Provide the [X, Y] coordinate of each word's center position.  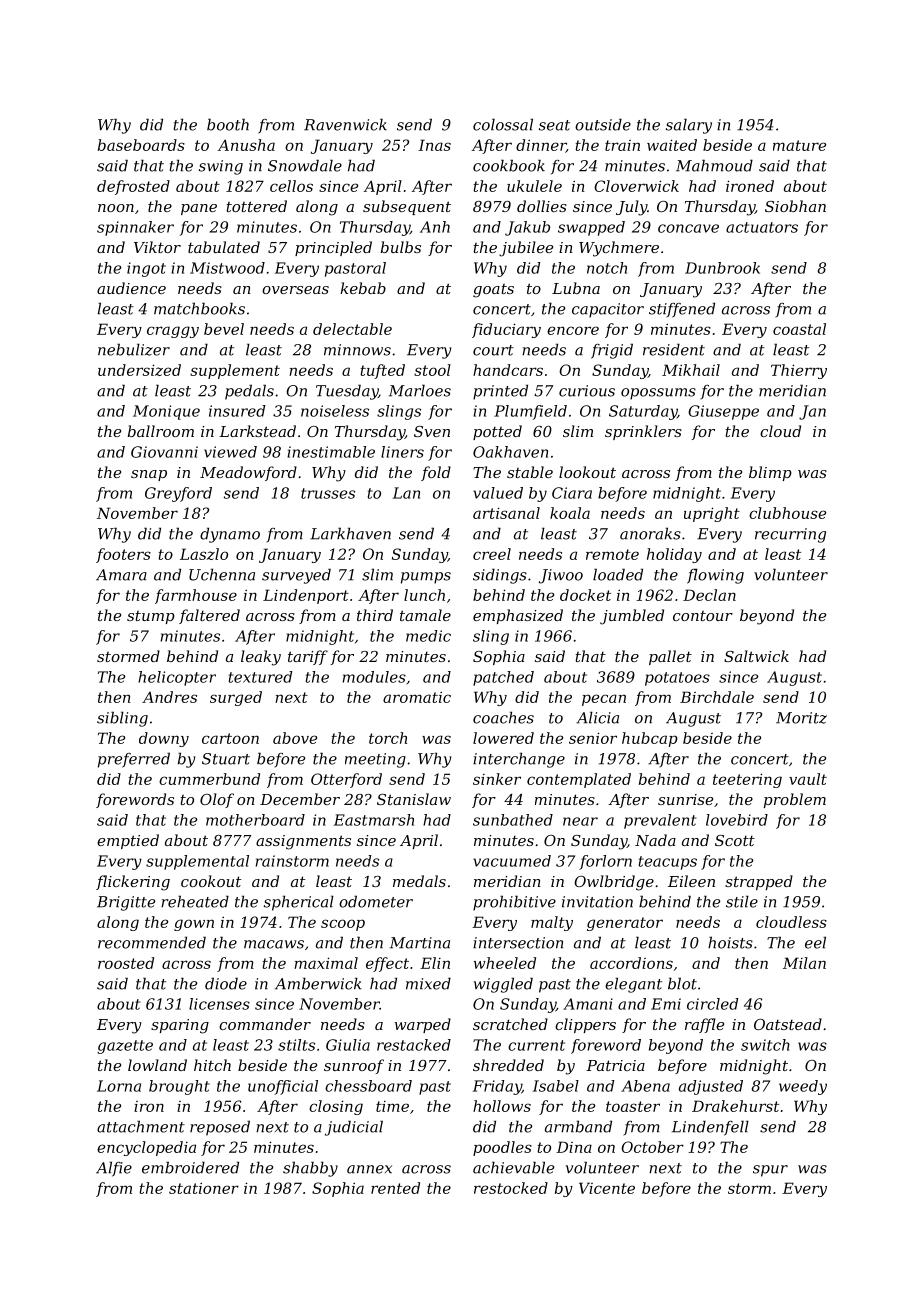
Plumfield [530, 412]
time [392, 1106]
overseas [295, 290]
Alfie [114, 1169]
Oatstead [788, 1024]
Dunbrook [722, 268]
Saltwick [756, 656]
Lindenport [306, 596]
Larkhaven [350, 533]
